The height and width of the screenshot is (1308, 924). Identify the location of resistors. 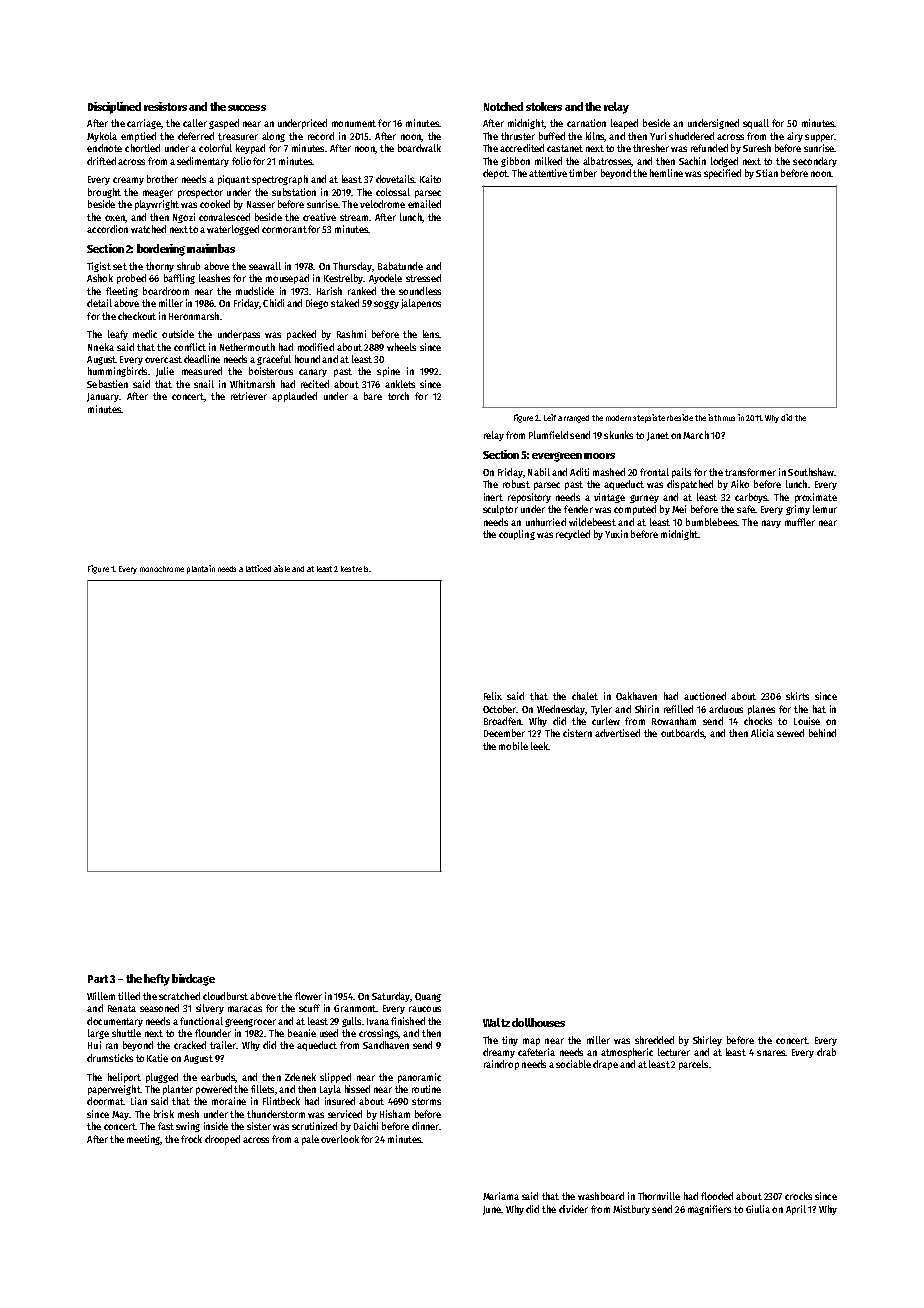
(165, 106).
